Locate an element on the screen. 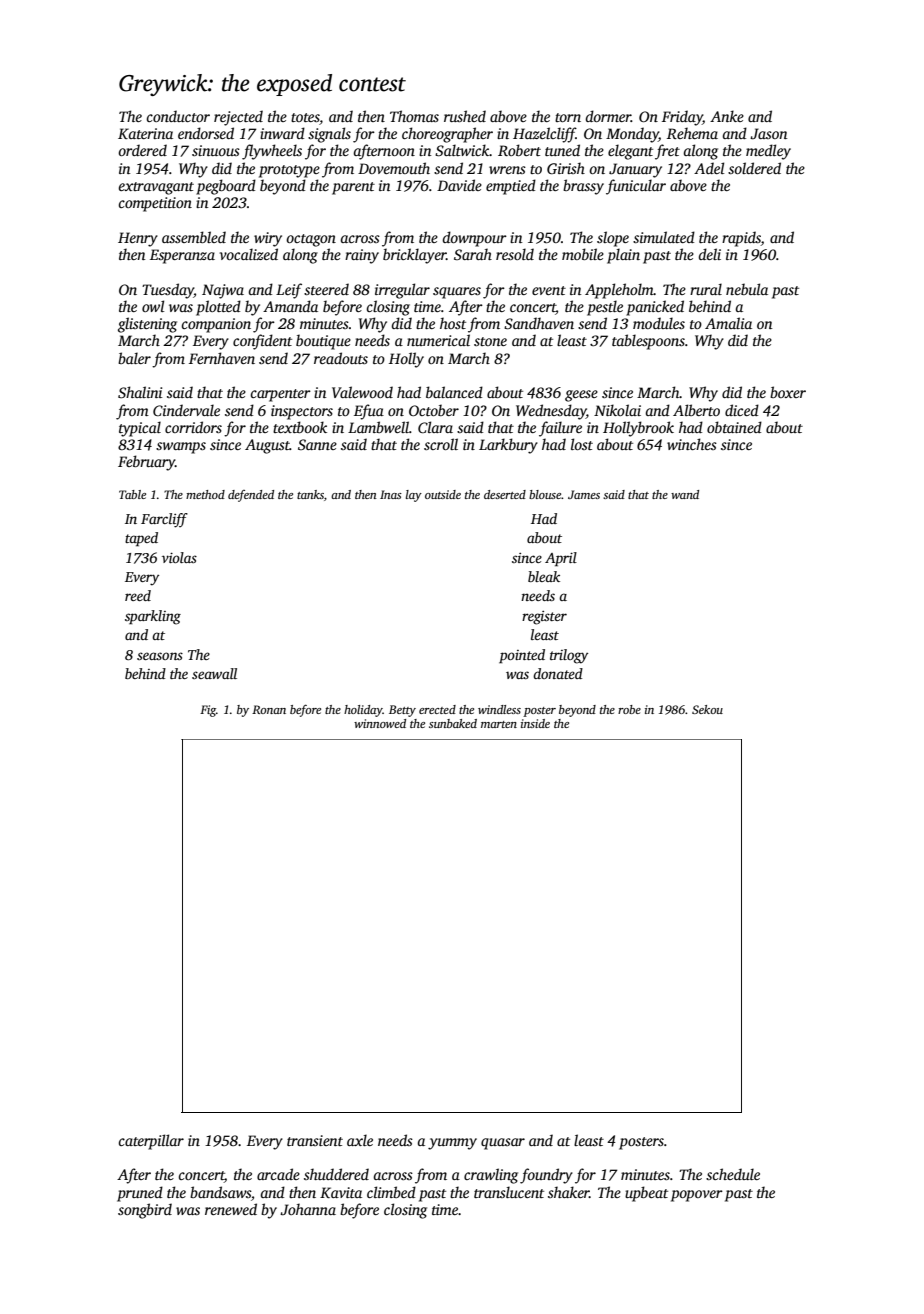 This screenshot has height=1314, width=924. upbeat is located at coordinates (646, 1194).
